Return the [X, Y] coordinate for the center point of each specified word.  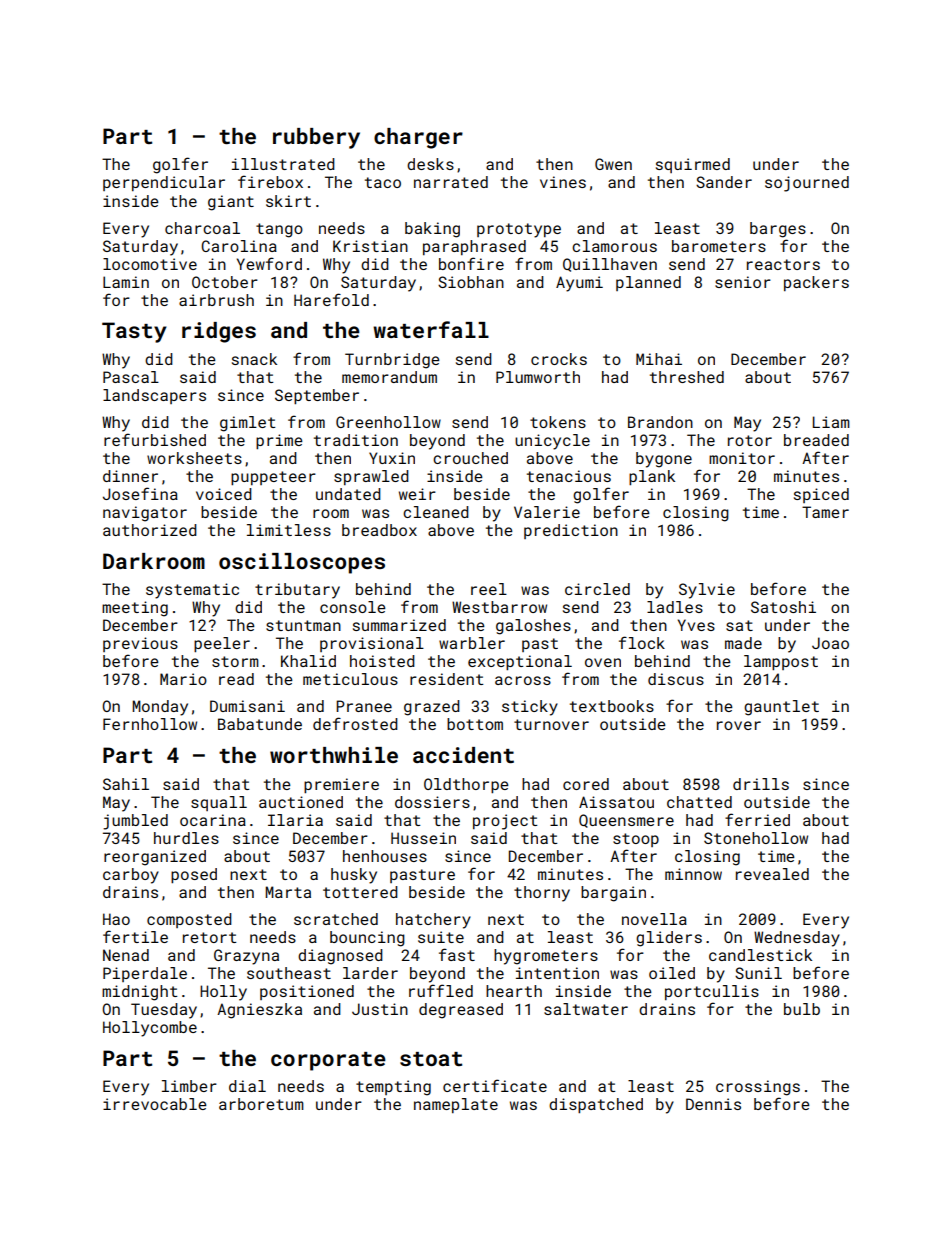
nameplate [456, 1105]
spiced [821, 495]
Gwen [613, 164]
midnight [140, 993]
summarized [399, 625]
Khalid [308, 661]
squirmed [693, 165]
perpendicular [164, 183]
